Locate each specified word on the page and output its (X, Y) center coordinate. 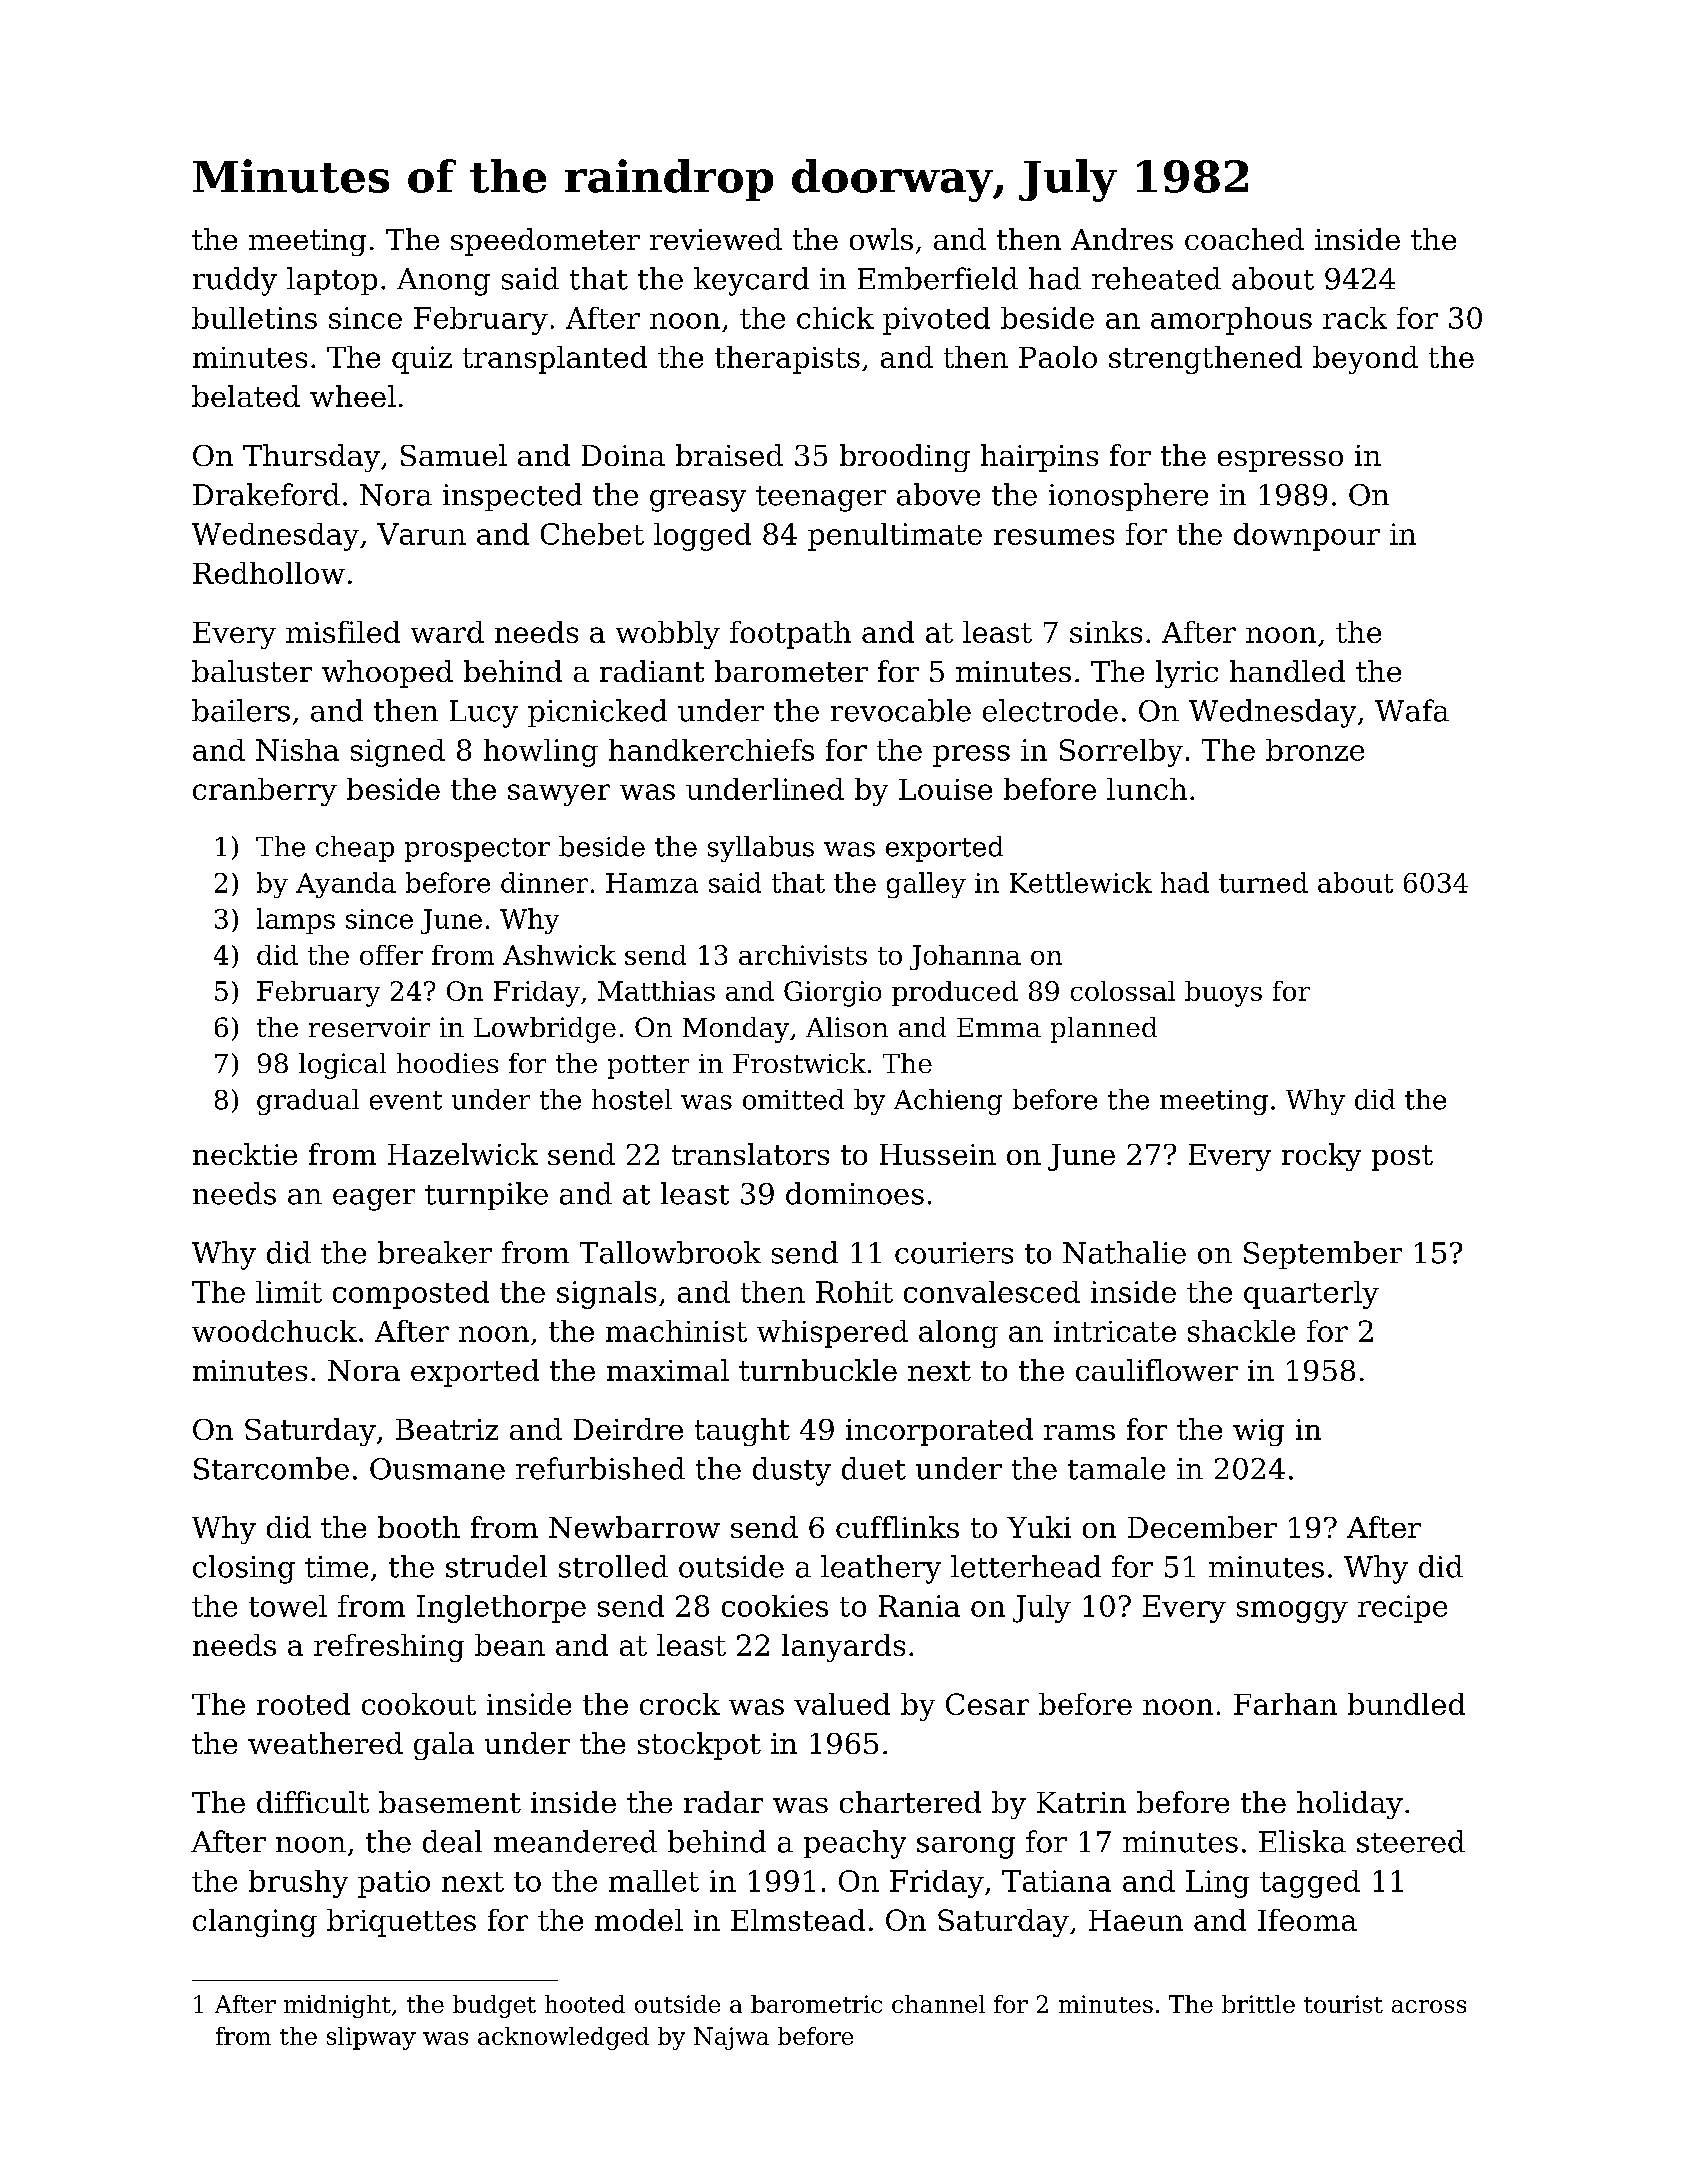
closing (244, 1569)
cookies (775, 1606)
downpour (1307, 537)
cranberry (265, 792)
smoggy (1292, 1612)
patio (394, 1884)
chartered (910, 1802)
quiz (422, 360)
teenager (821, 499)
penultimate (895, 537)
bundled (1406, 1704)
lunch (1147, 789)
